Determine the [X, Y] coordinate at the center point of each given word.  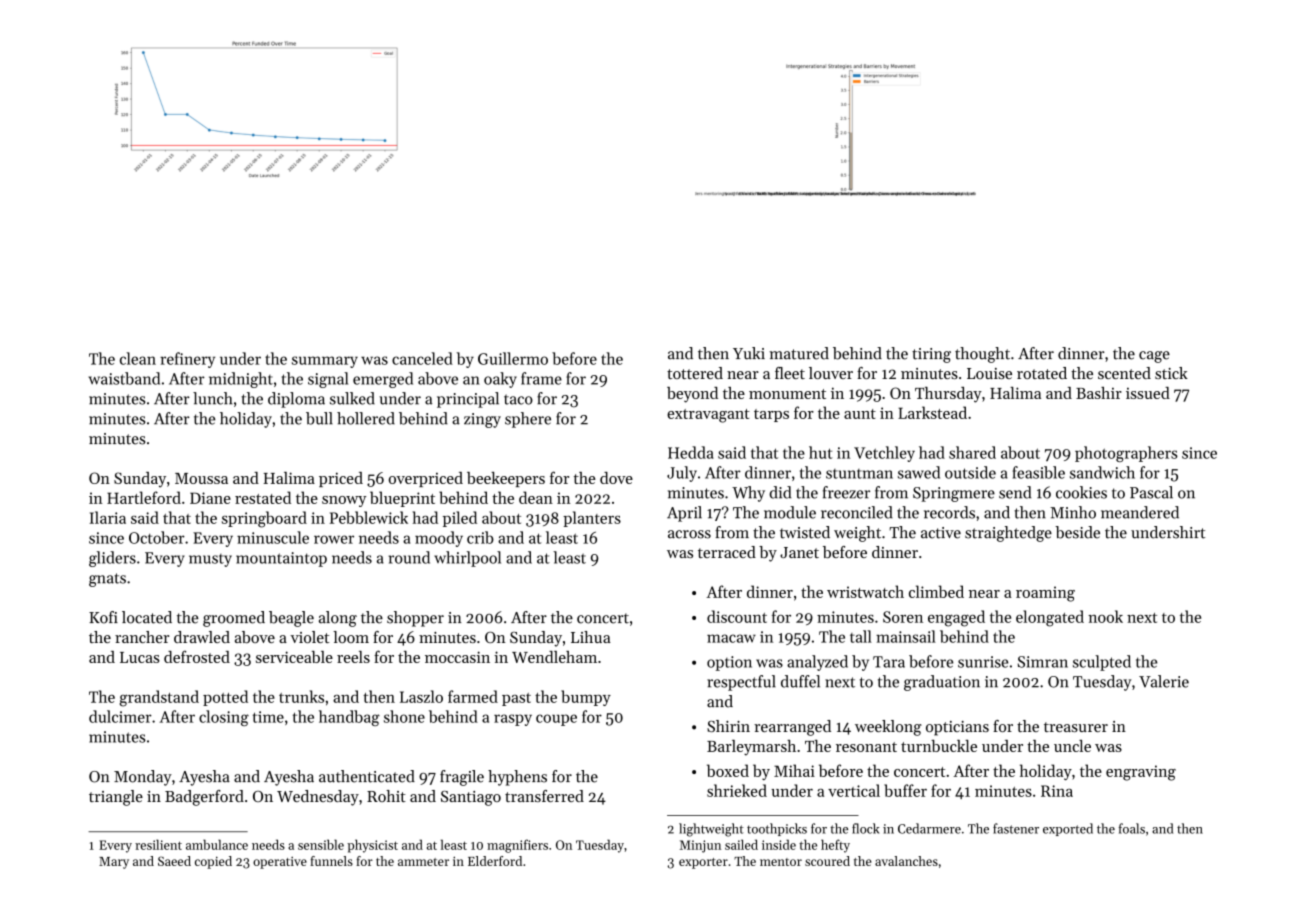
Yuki [749, 353]
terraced [727, 552]
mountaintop [281, 559]
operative [280, 863]
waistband [124, 378]
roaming [1045, 594]
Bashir [1099, 393]
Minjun [700, 846]
